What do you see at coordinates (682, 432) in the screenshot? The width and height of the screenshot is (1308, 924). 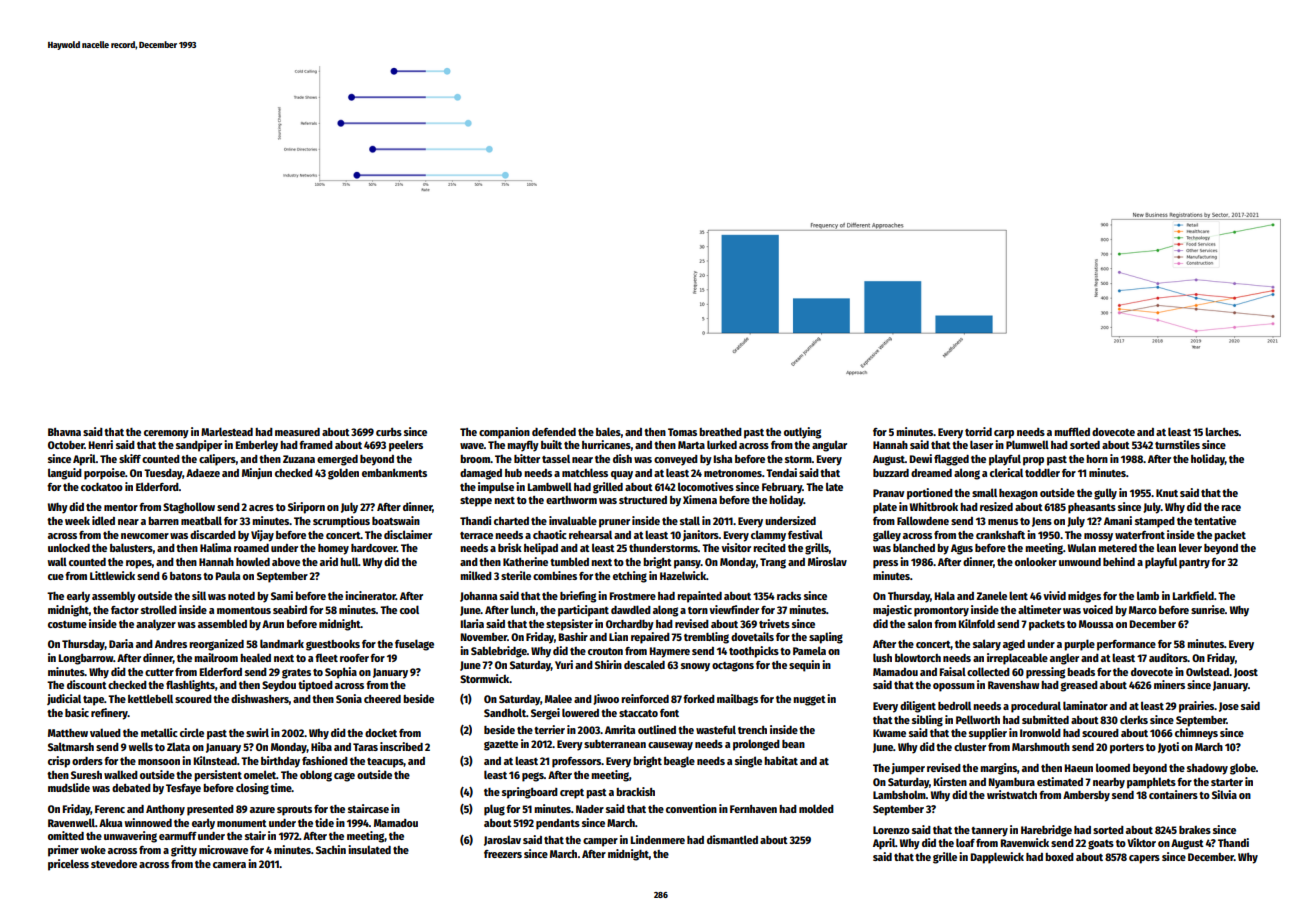 I see `Tomas` at bounding box center [682, 432].
